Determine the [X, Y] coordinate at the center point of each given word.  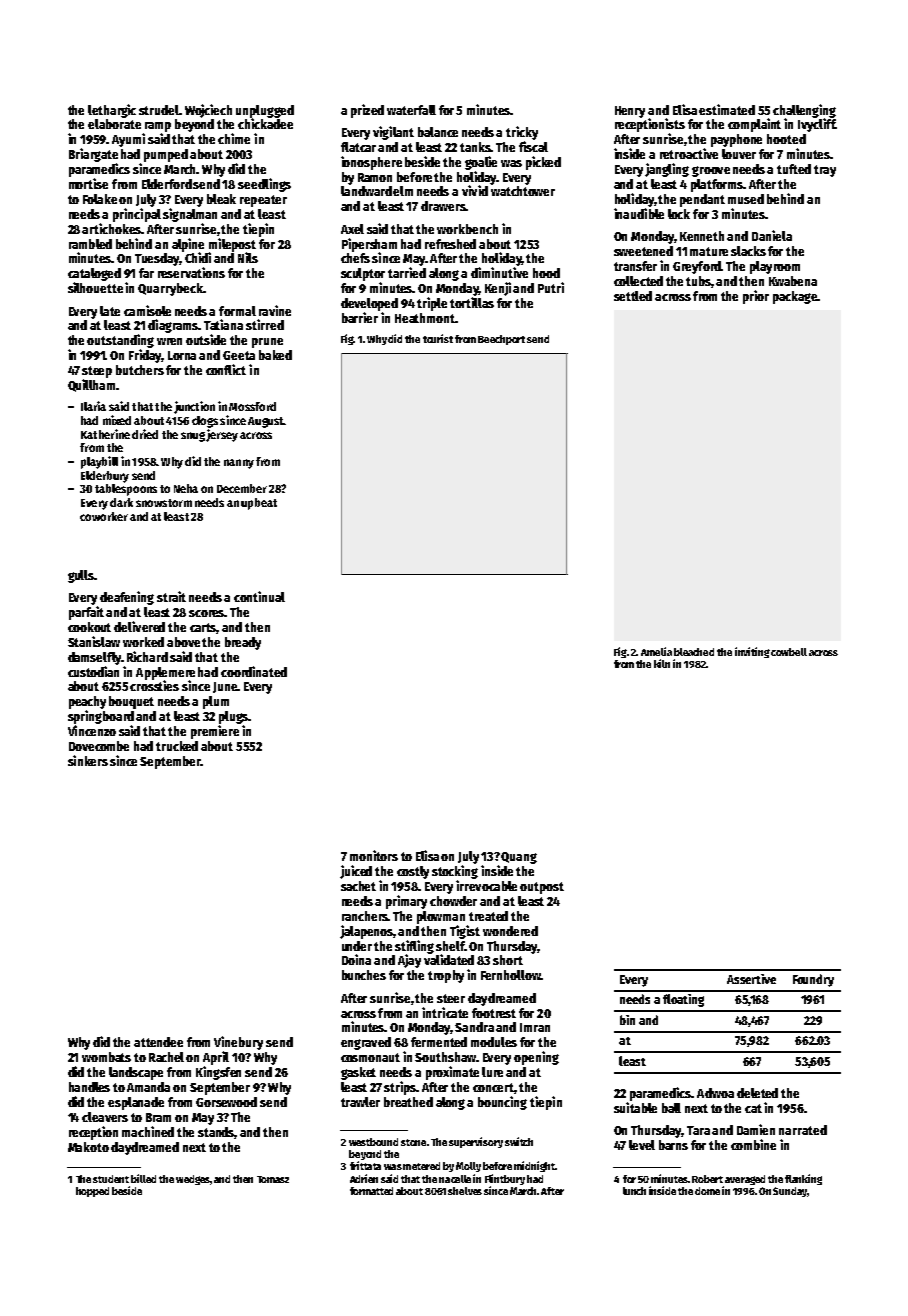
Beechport [501, 340]
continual [259, 596]
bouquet [131, 702]
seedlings [264, 185]
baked [275, 355]
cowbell [789, 652]
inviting [752, 652]
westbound [373, 1142]
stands [216, 1133]
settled [633, 296]
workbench [467, 229]
